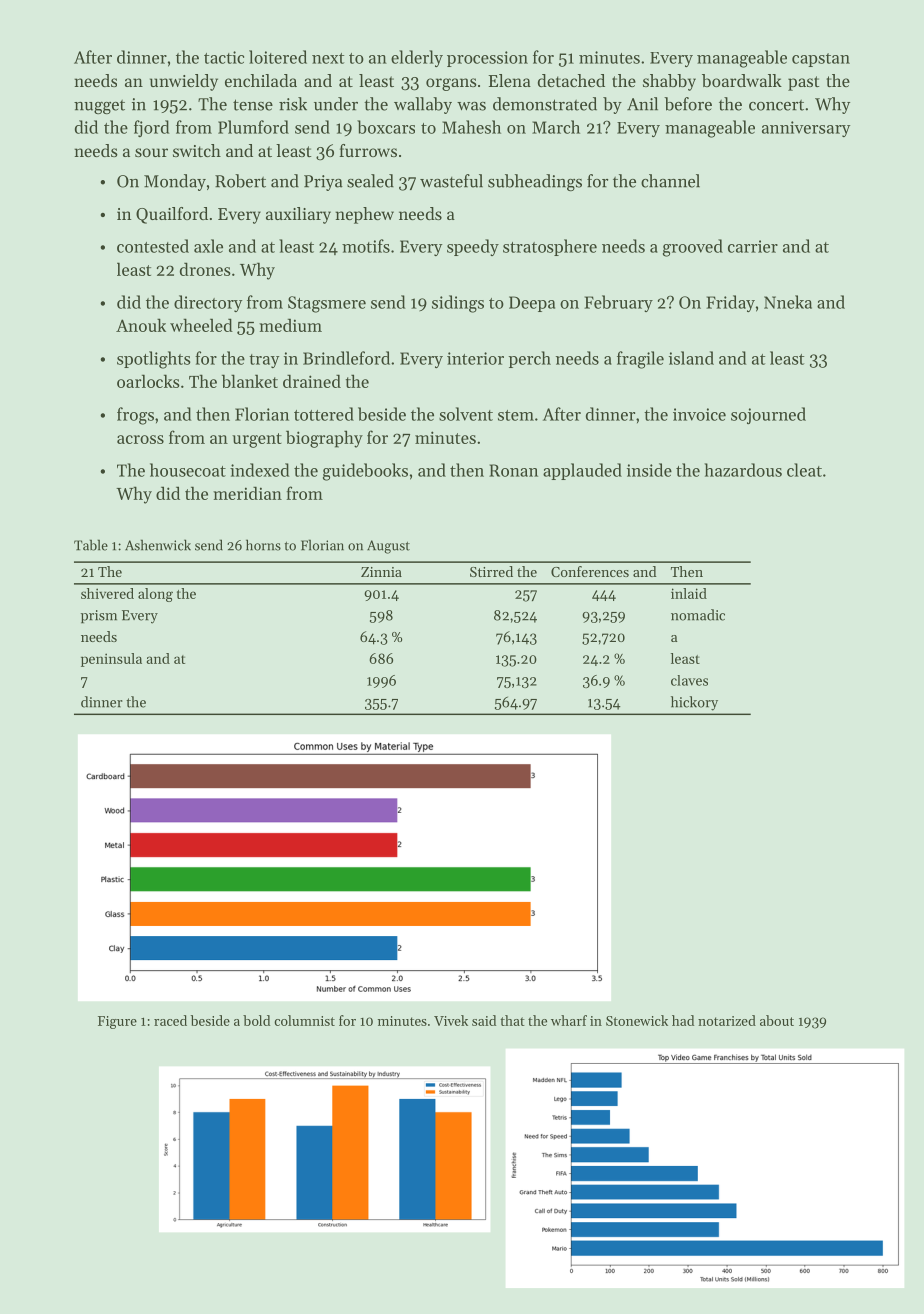 The width and height of the image is (924, 1314). I want to click on peninsula, so click(111, 660).
